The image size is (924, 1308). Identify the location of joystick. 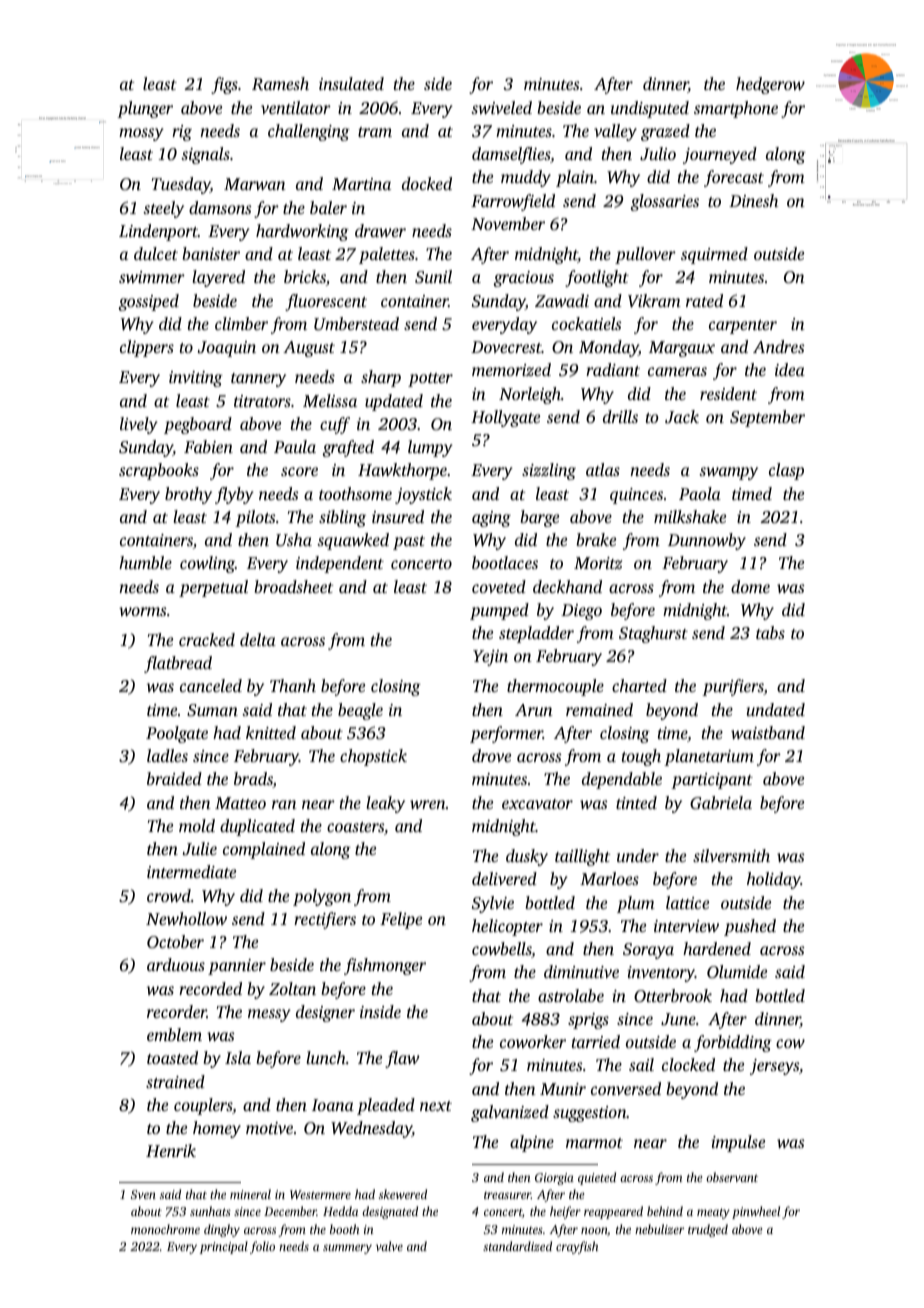
(423, 495).
